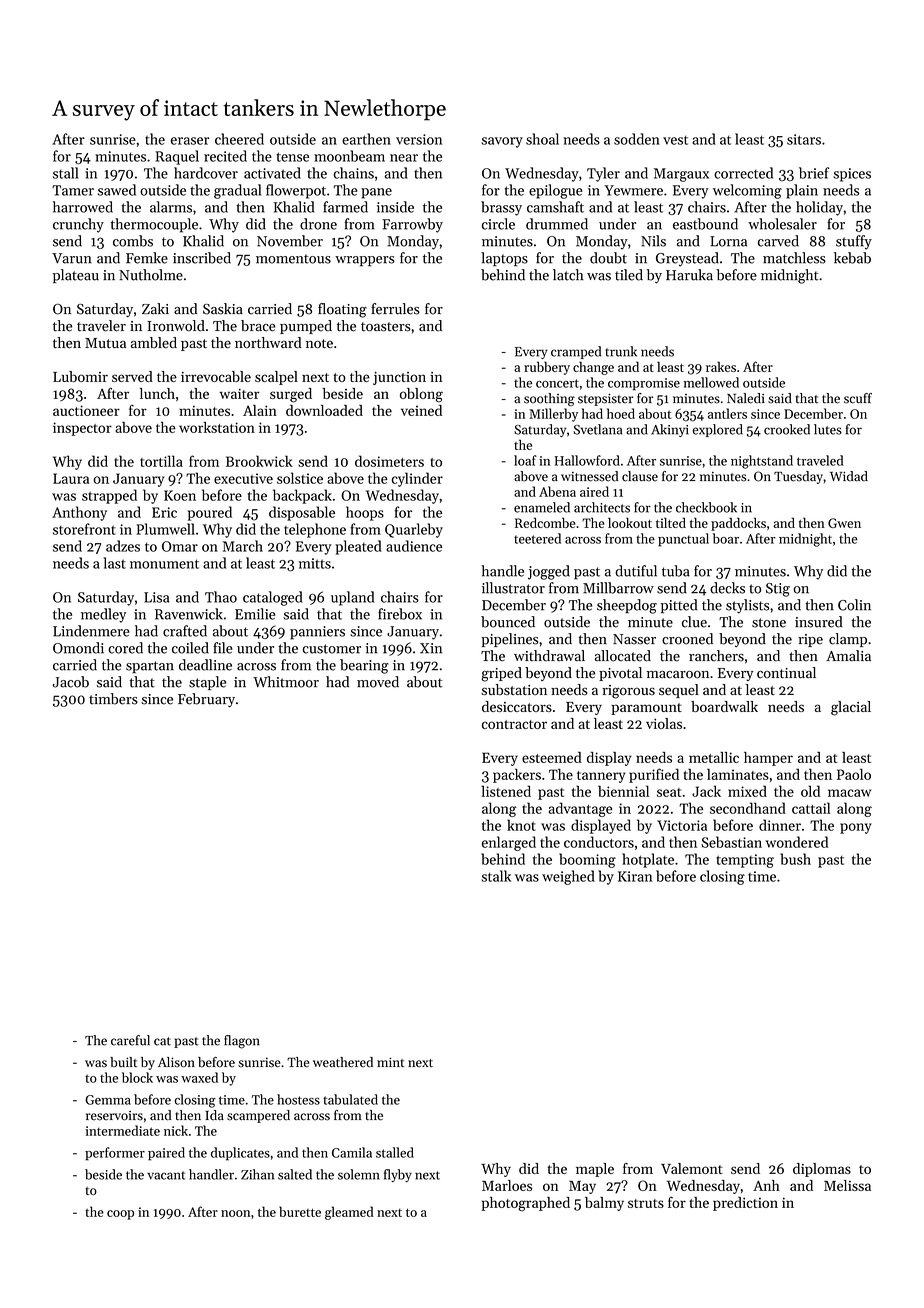 The width and height of the image is (924, 1308). Describe the element at coordinates (130, 1040) in the image. I see `careful` at that location.
